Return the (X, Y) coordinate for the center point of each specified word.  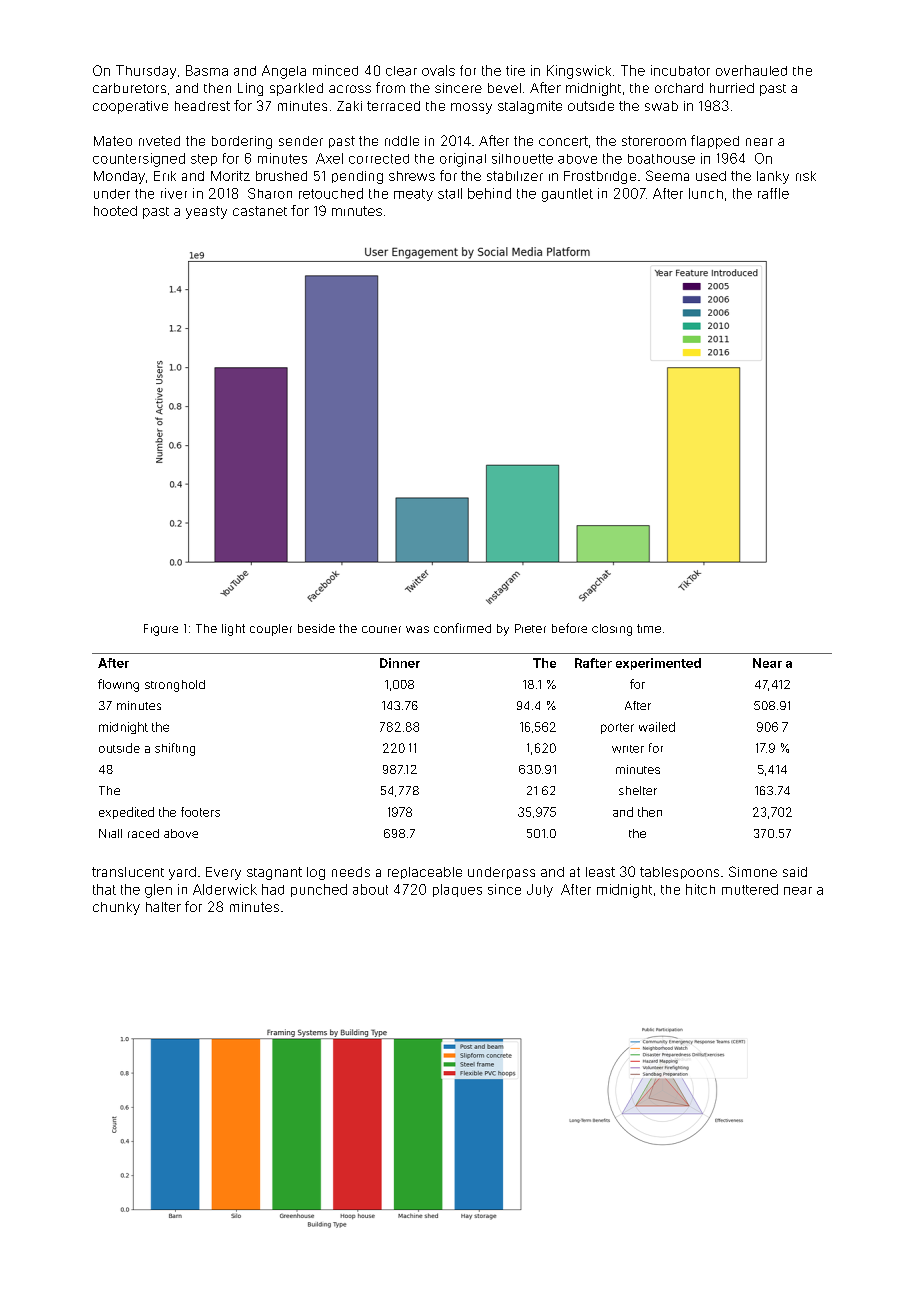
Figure (161, 630)
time (649, 628)
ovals (438, 70)
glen (158, 891)
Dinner (400, 663)
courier (381, 629)
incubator (680, 70)
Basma (207, 70)
